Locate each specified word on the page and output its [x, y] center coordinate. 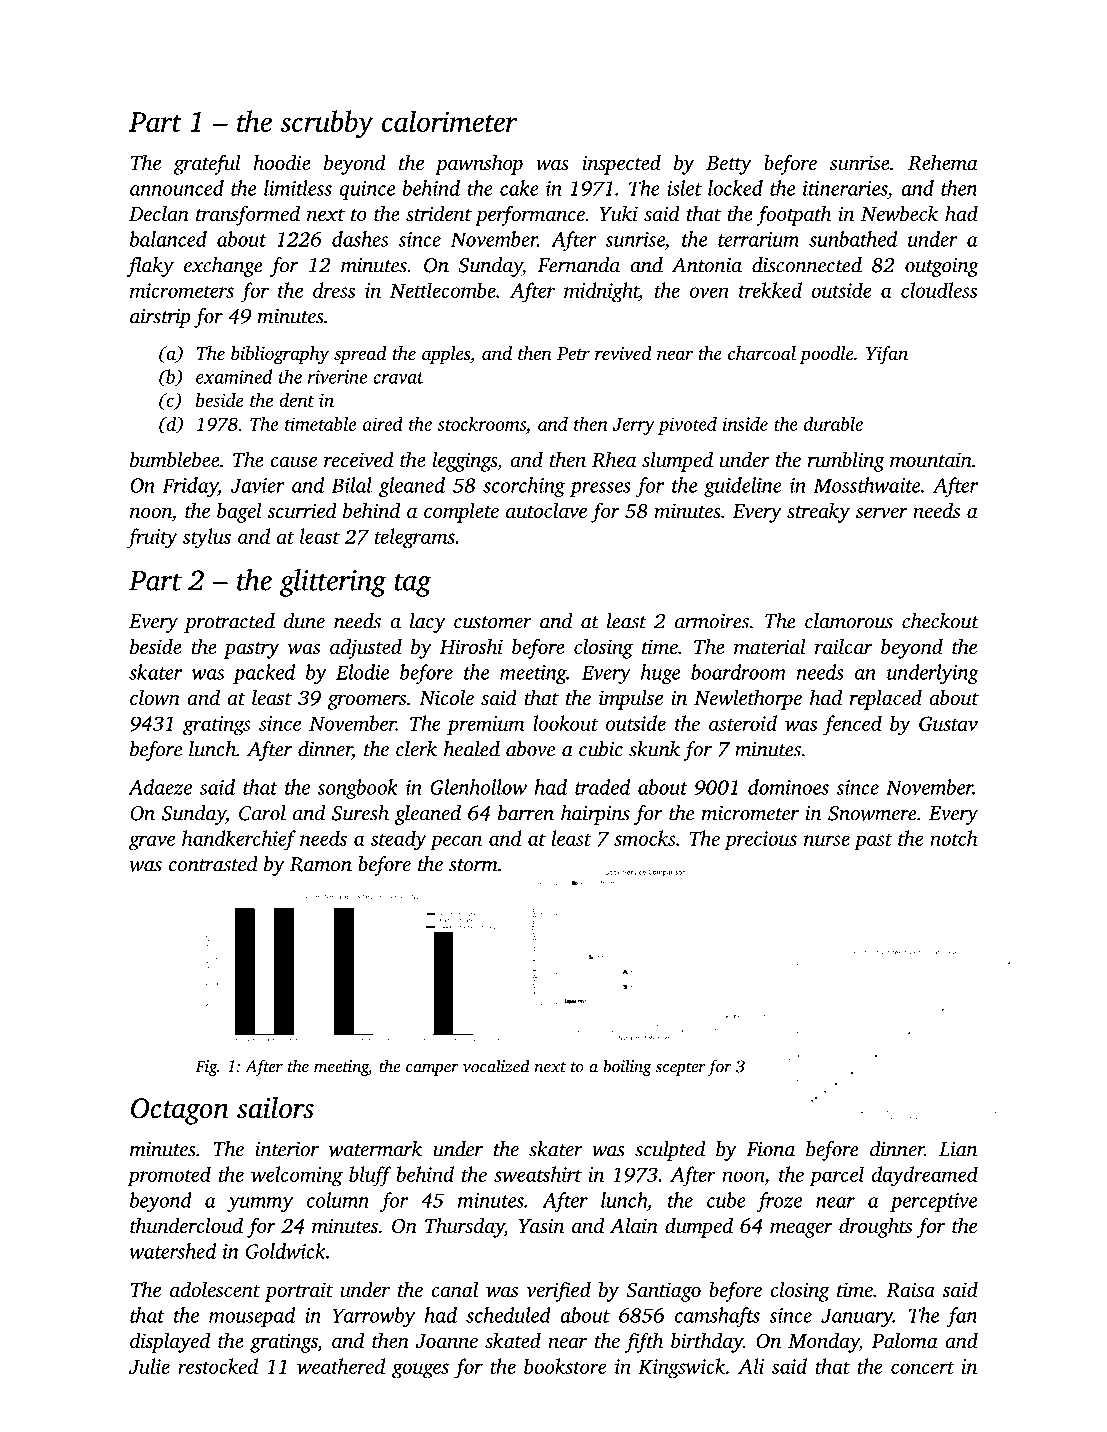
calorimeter [449, 121]
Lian [958, 1149]
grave [152, 843]
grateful [207, 164]
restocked [218, 1366]
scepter [681, 1069]
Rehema [943, 162]
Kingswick [681, 1368]
